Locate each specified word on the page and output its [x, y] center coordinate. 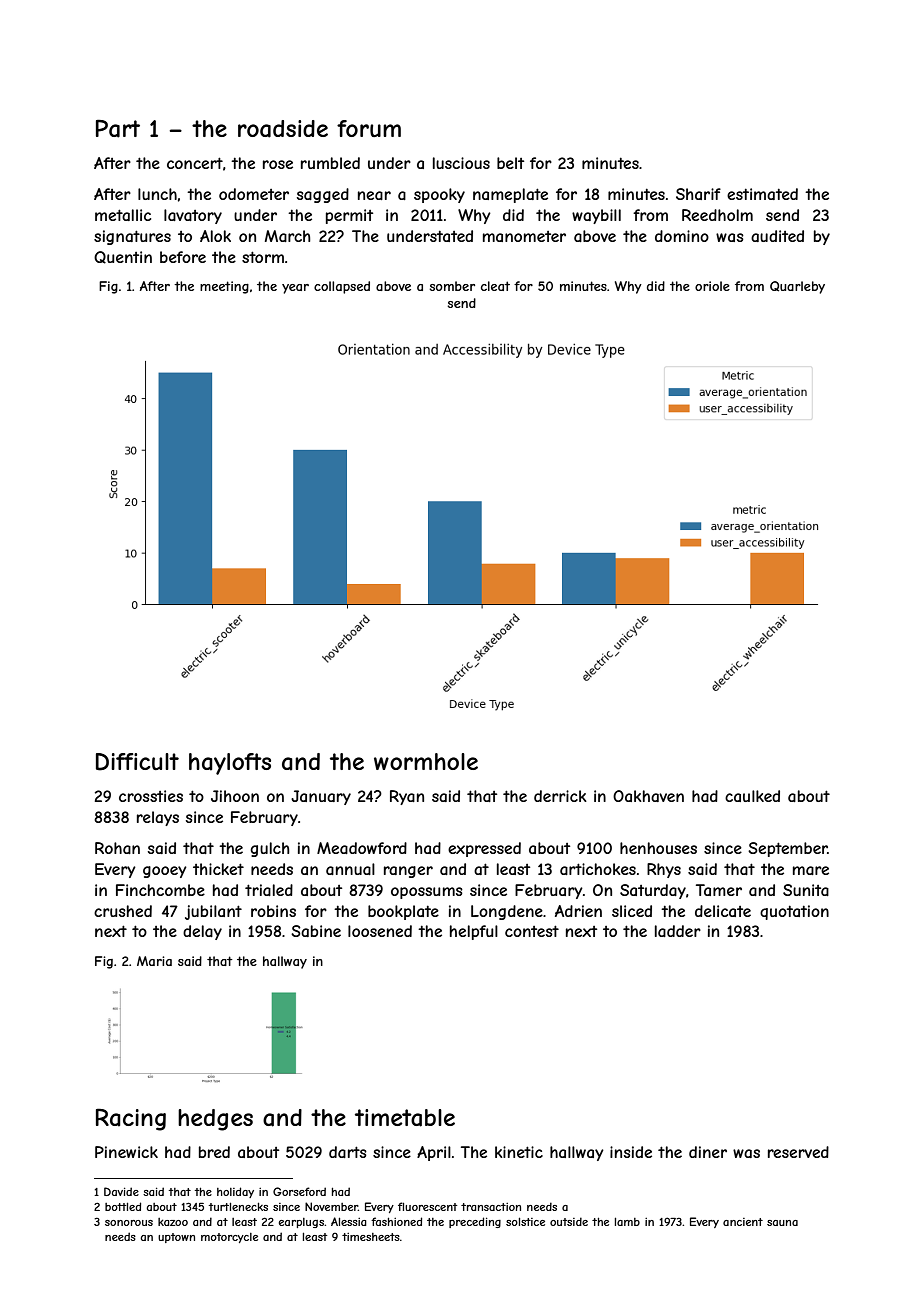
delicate [723, 911]
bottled [123, 1206]
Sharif [698, 194]
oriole [712, 286]
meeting [224, 287]
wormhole [426, 761]
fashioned [396, 1221]
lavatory [193, 216]
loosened [380, 931]
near [374, 195]
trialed [269, 890]
